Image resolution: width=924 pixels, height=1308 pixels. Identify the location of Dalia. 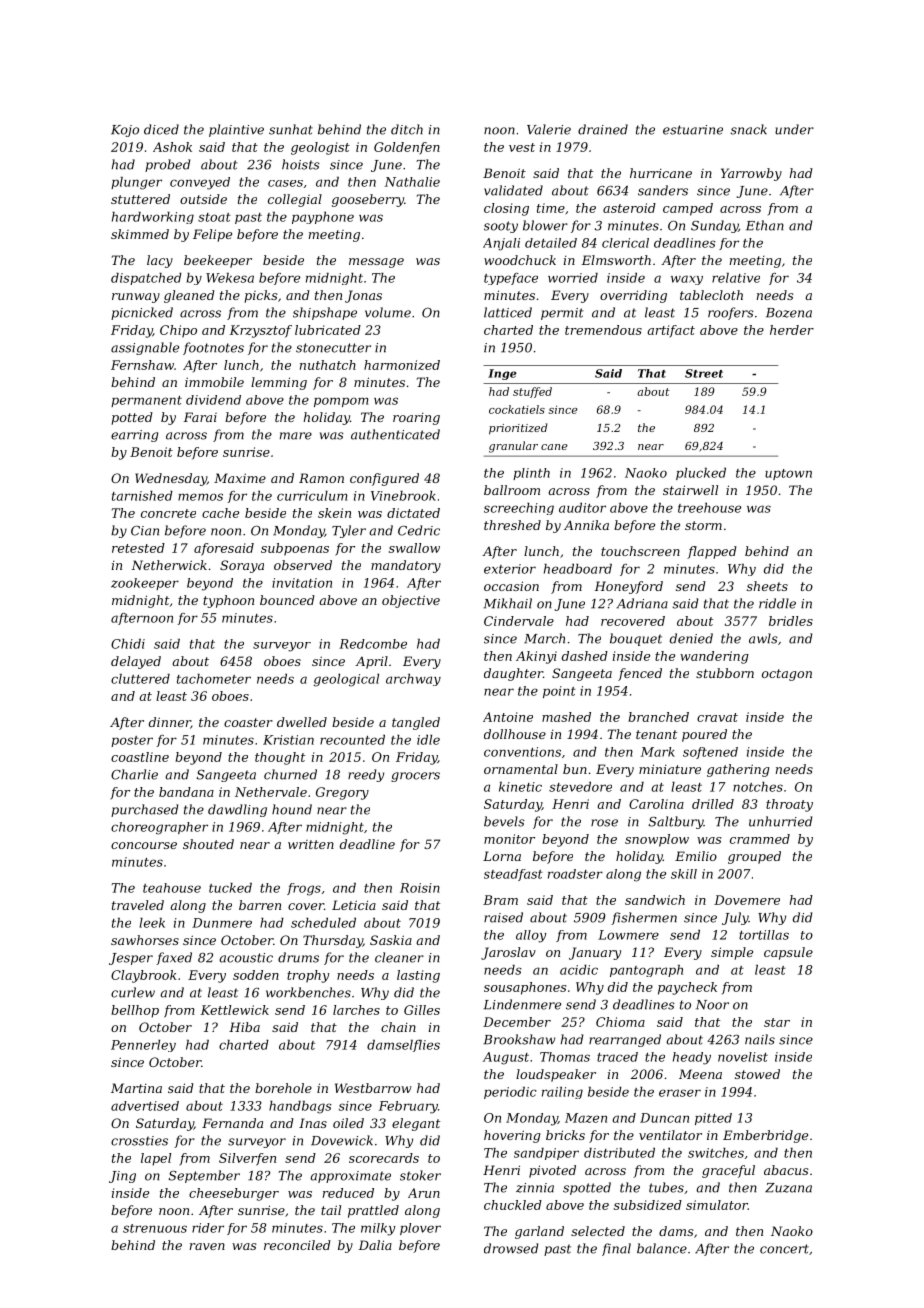
(375, 1245).
